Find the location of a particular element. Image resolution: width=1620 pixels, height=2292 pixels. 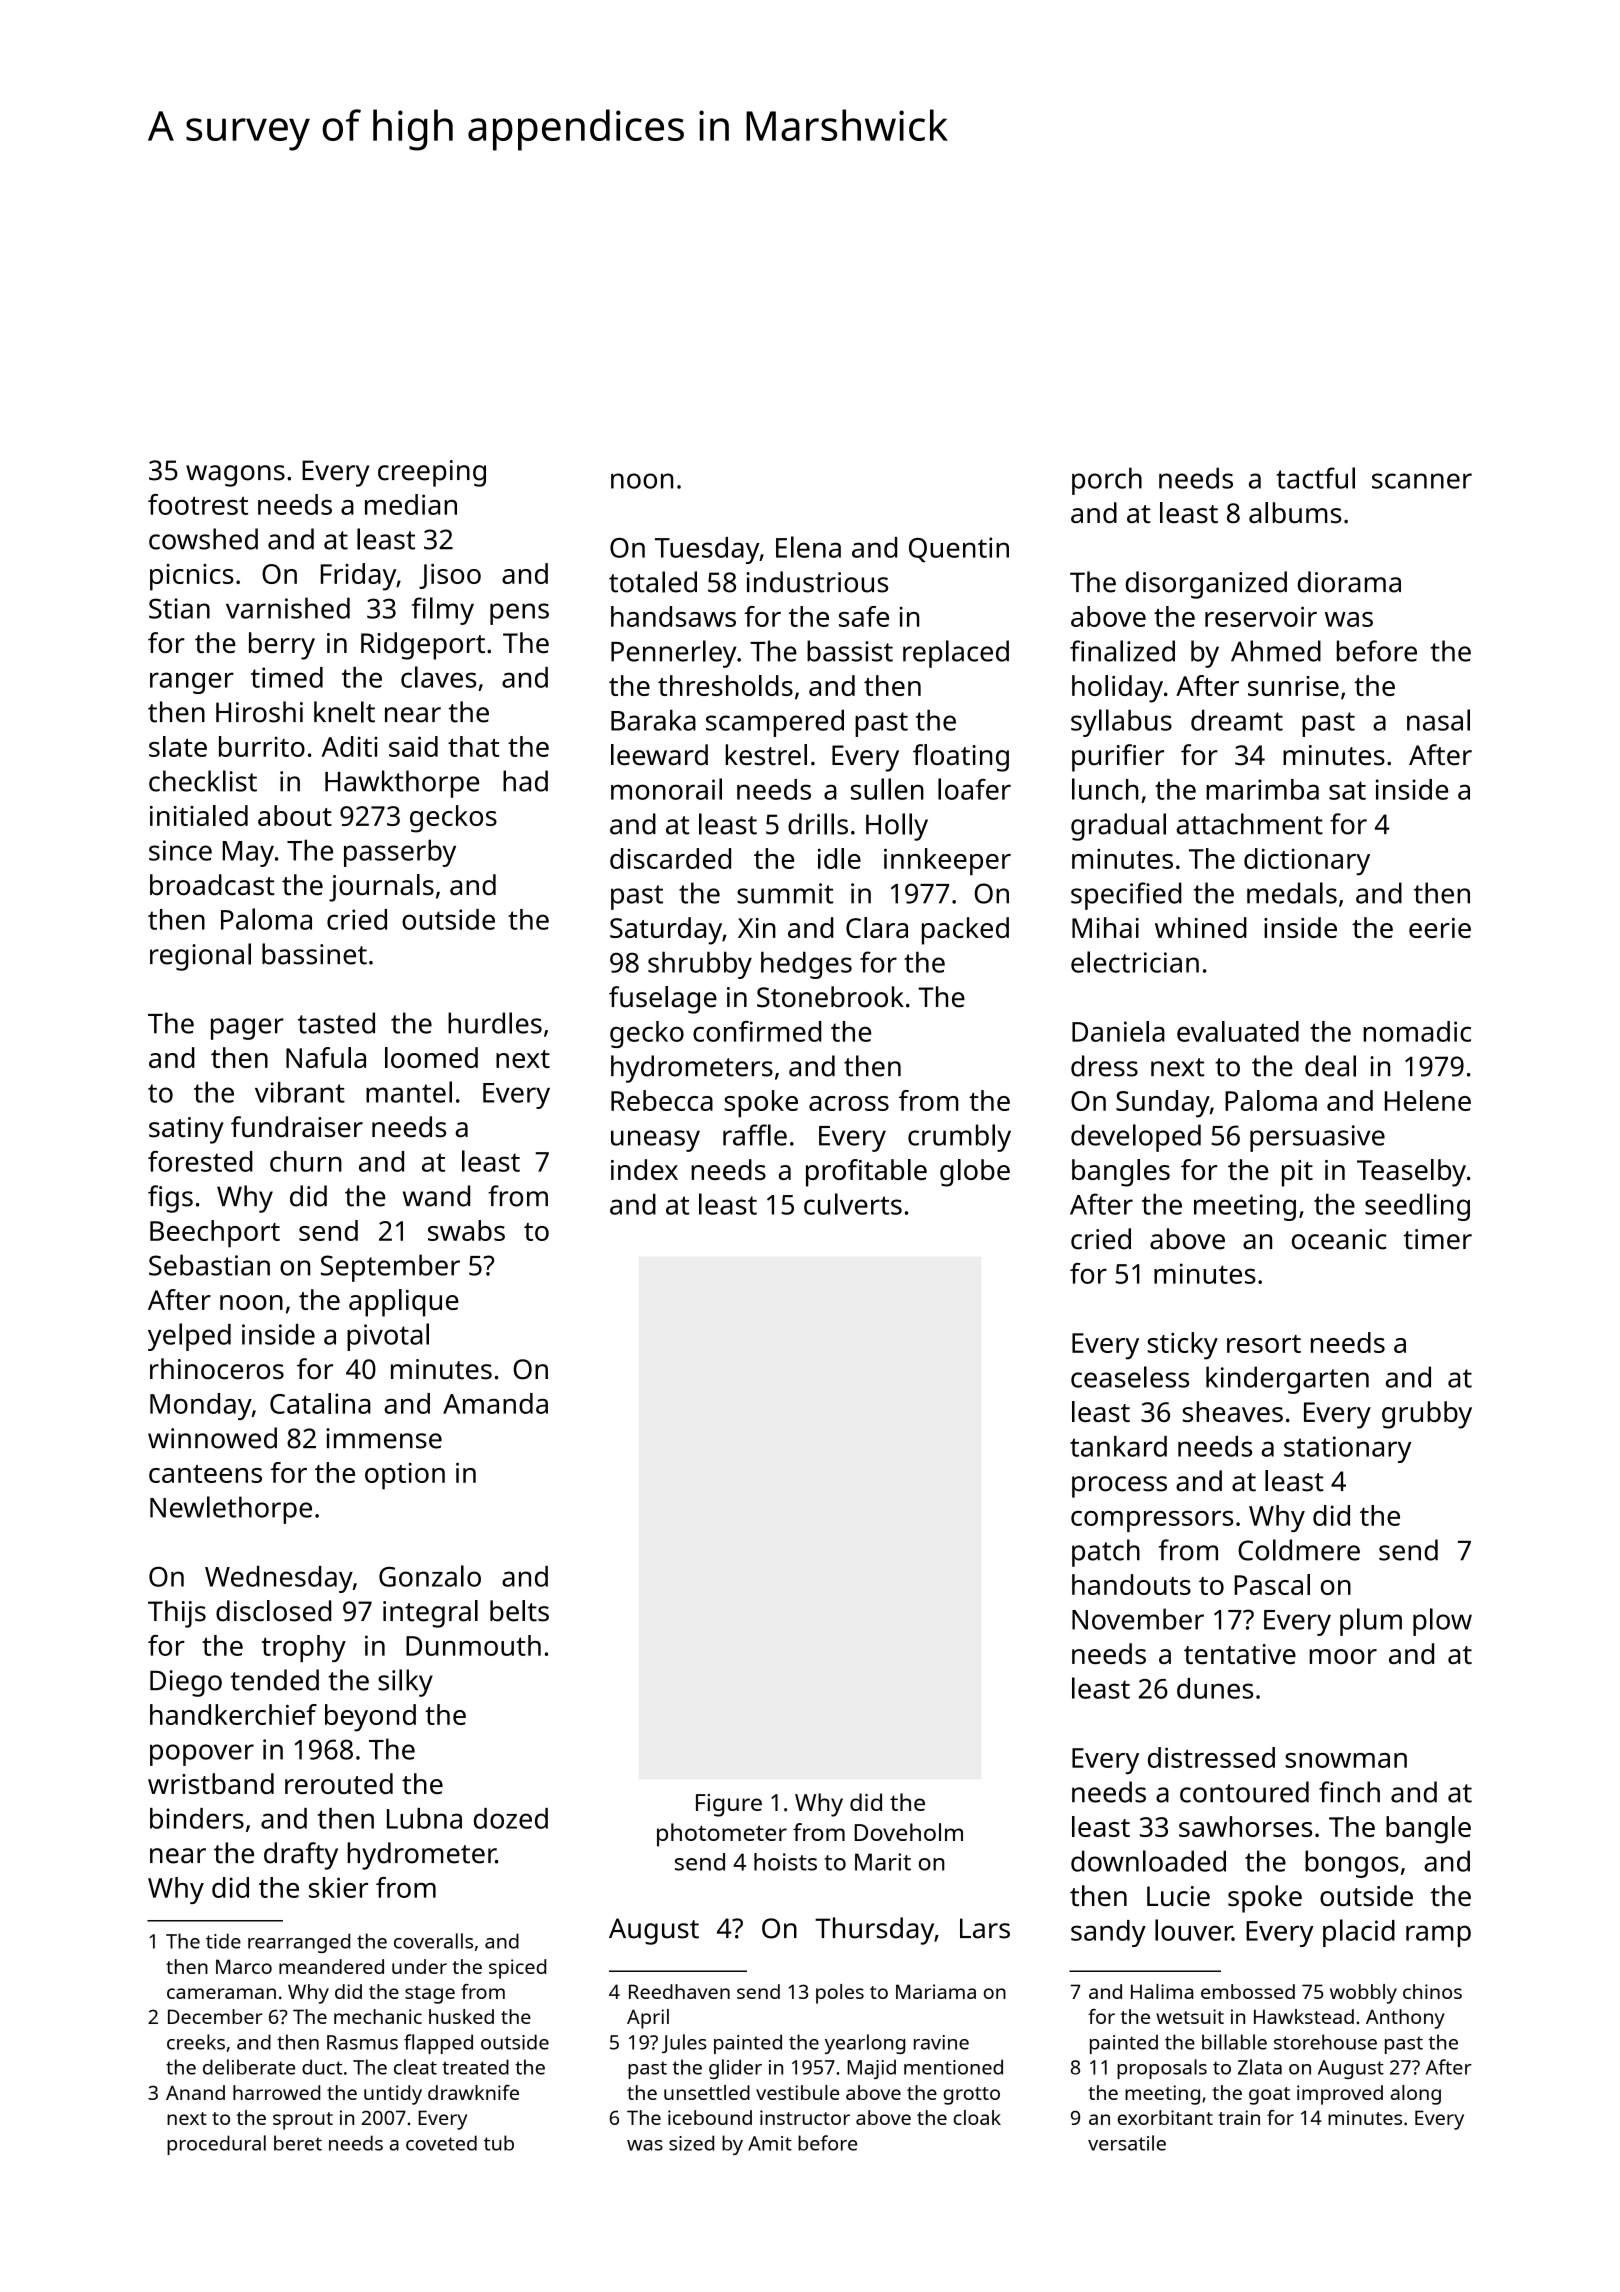

Amanda is located at coordinates (495, 1403).
